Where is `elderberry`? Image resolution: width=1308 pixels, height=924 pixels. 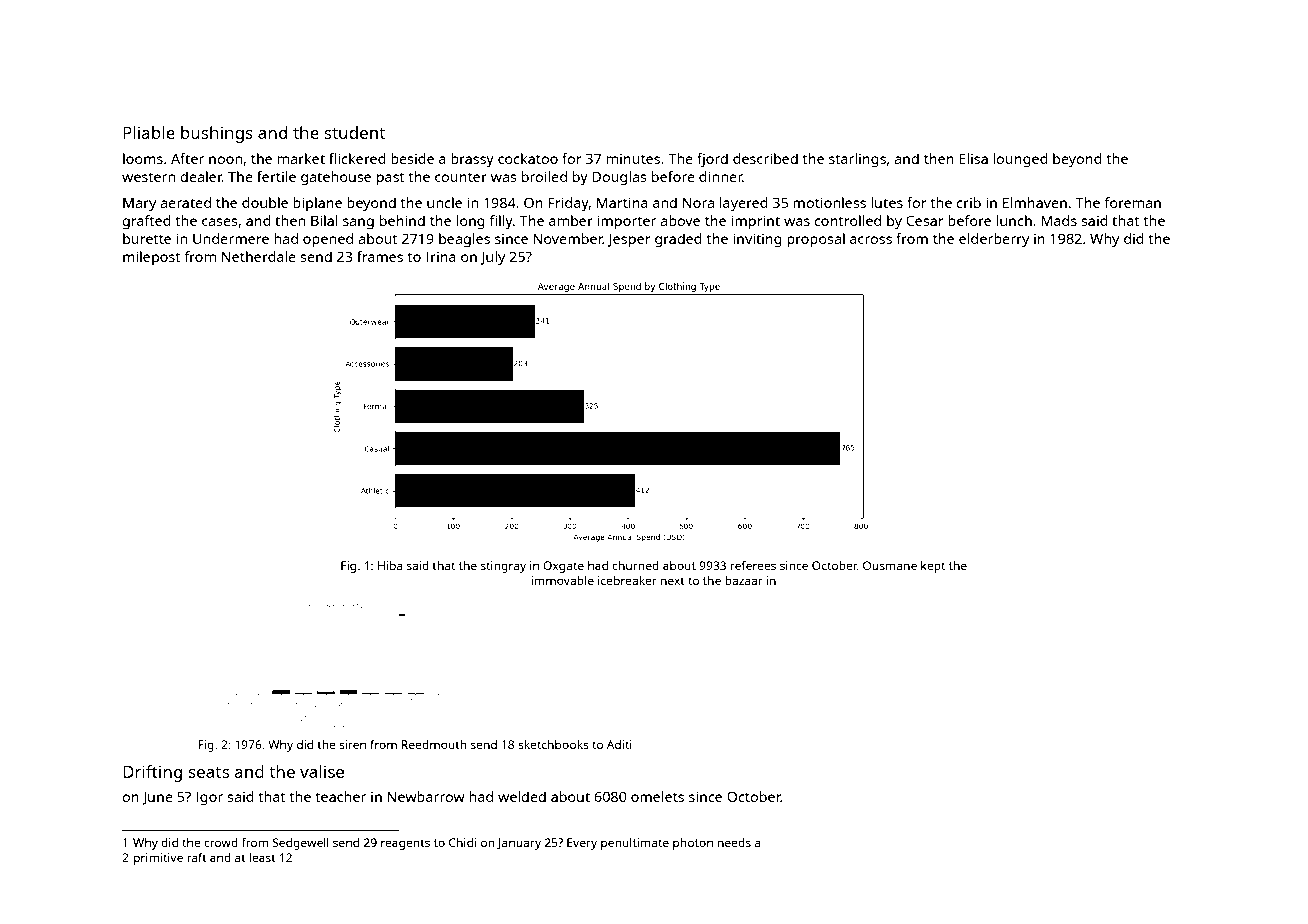
elderberry is located at coordinates (994, 240).
